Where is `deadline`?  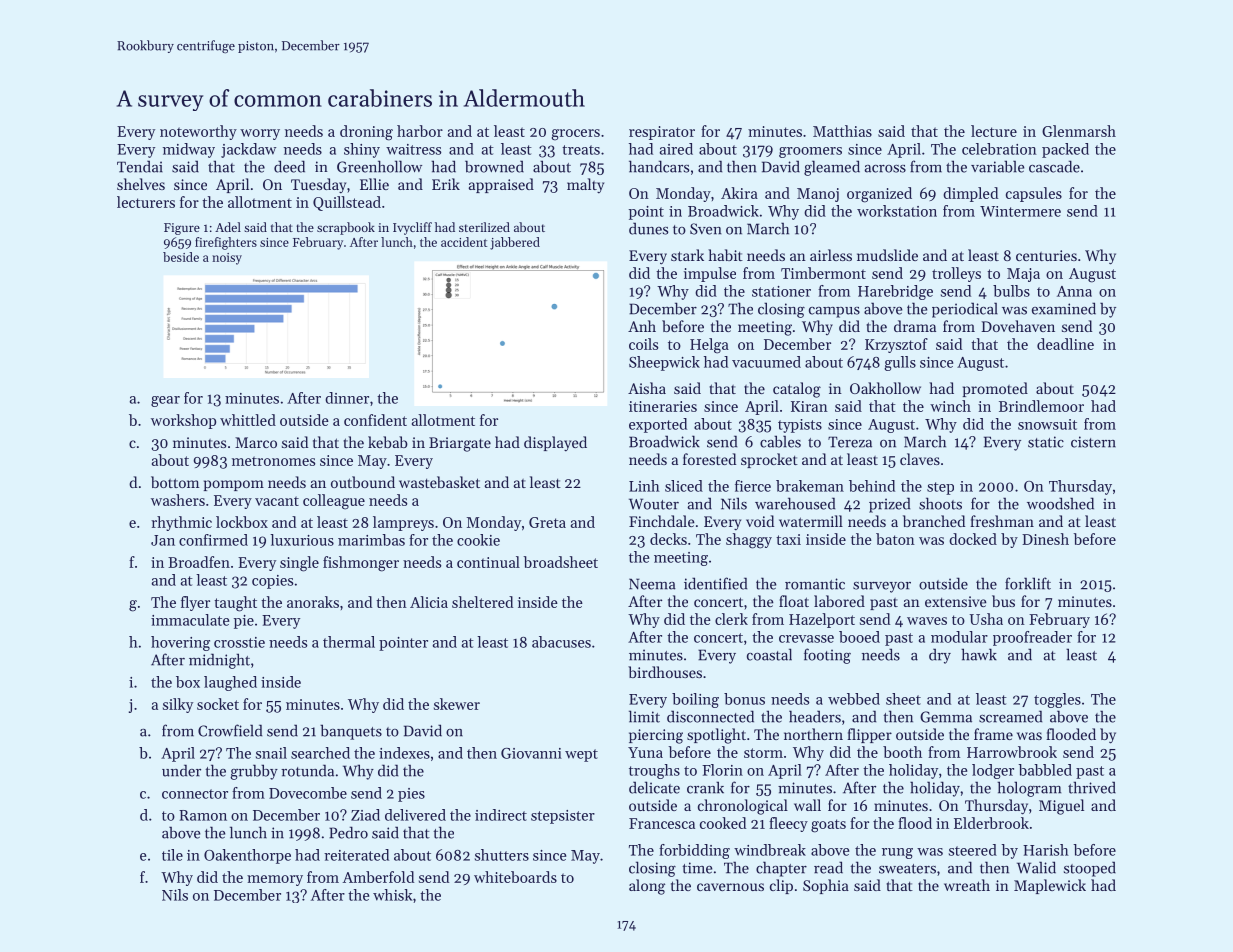 deadline is located at coordinates (1065, 344).
